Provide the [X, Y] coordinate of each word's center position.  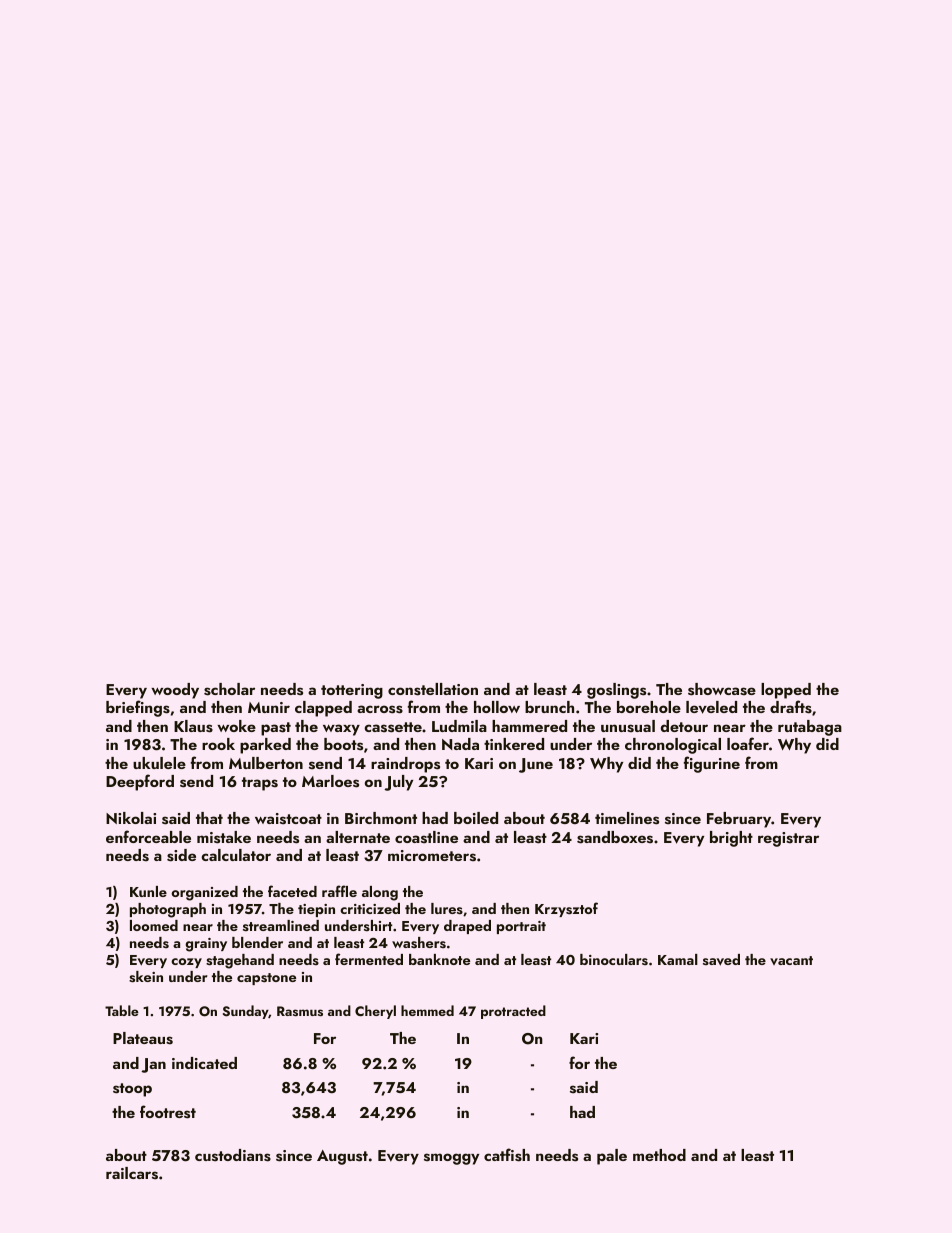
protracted [513, 1012]
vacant [791, 960]
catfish [507, 1155]
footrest [168, 1112]
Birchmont [381, 818]
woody [175, 691]
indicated [204, 1063]
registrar [788, 839]
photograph [168, 910]
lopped [786, 691]
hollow [497, 707]
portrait [521, 927]
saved [721, 960]
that [209, 818]
